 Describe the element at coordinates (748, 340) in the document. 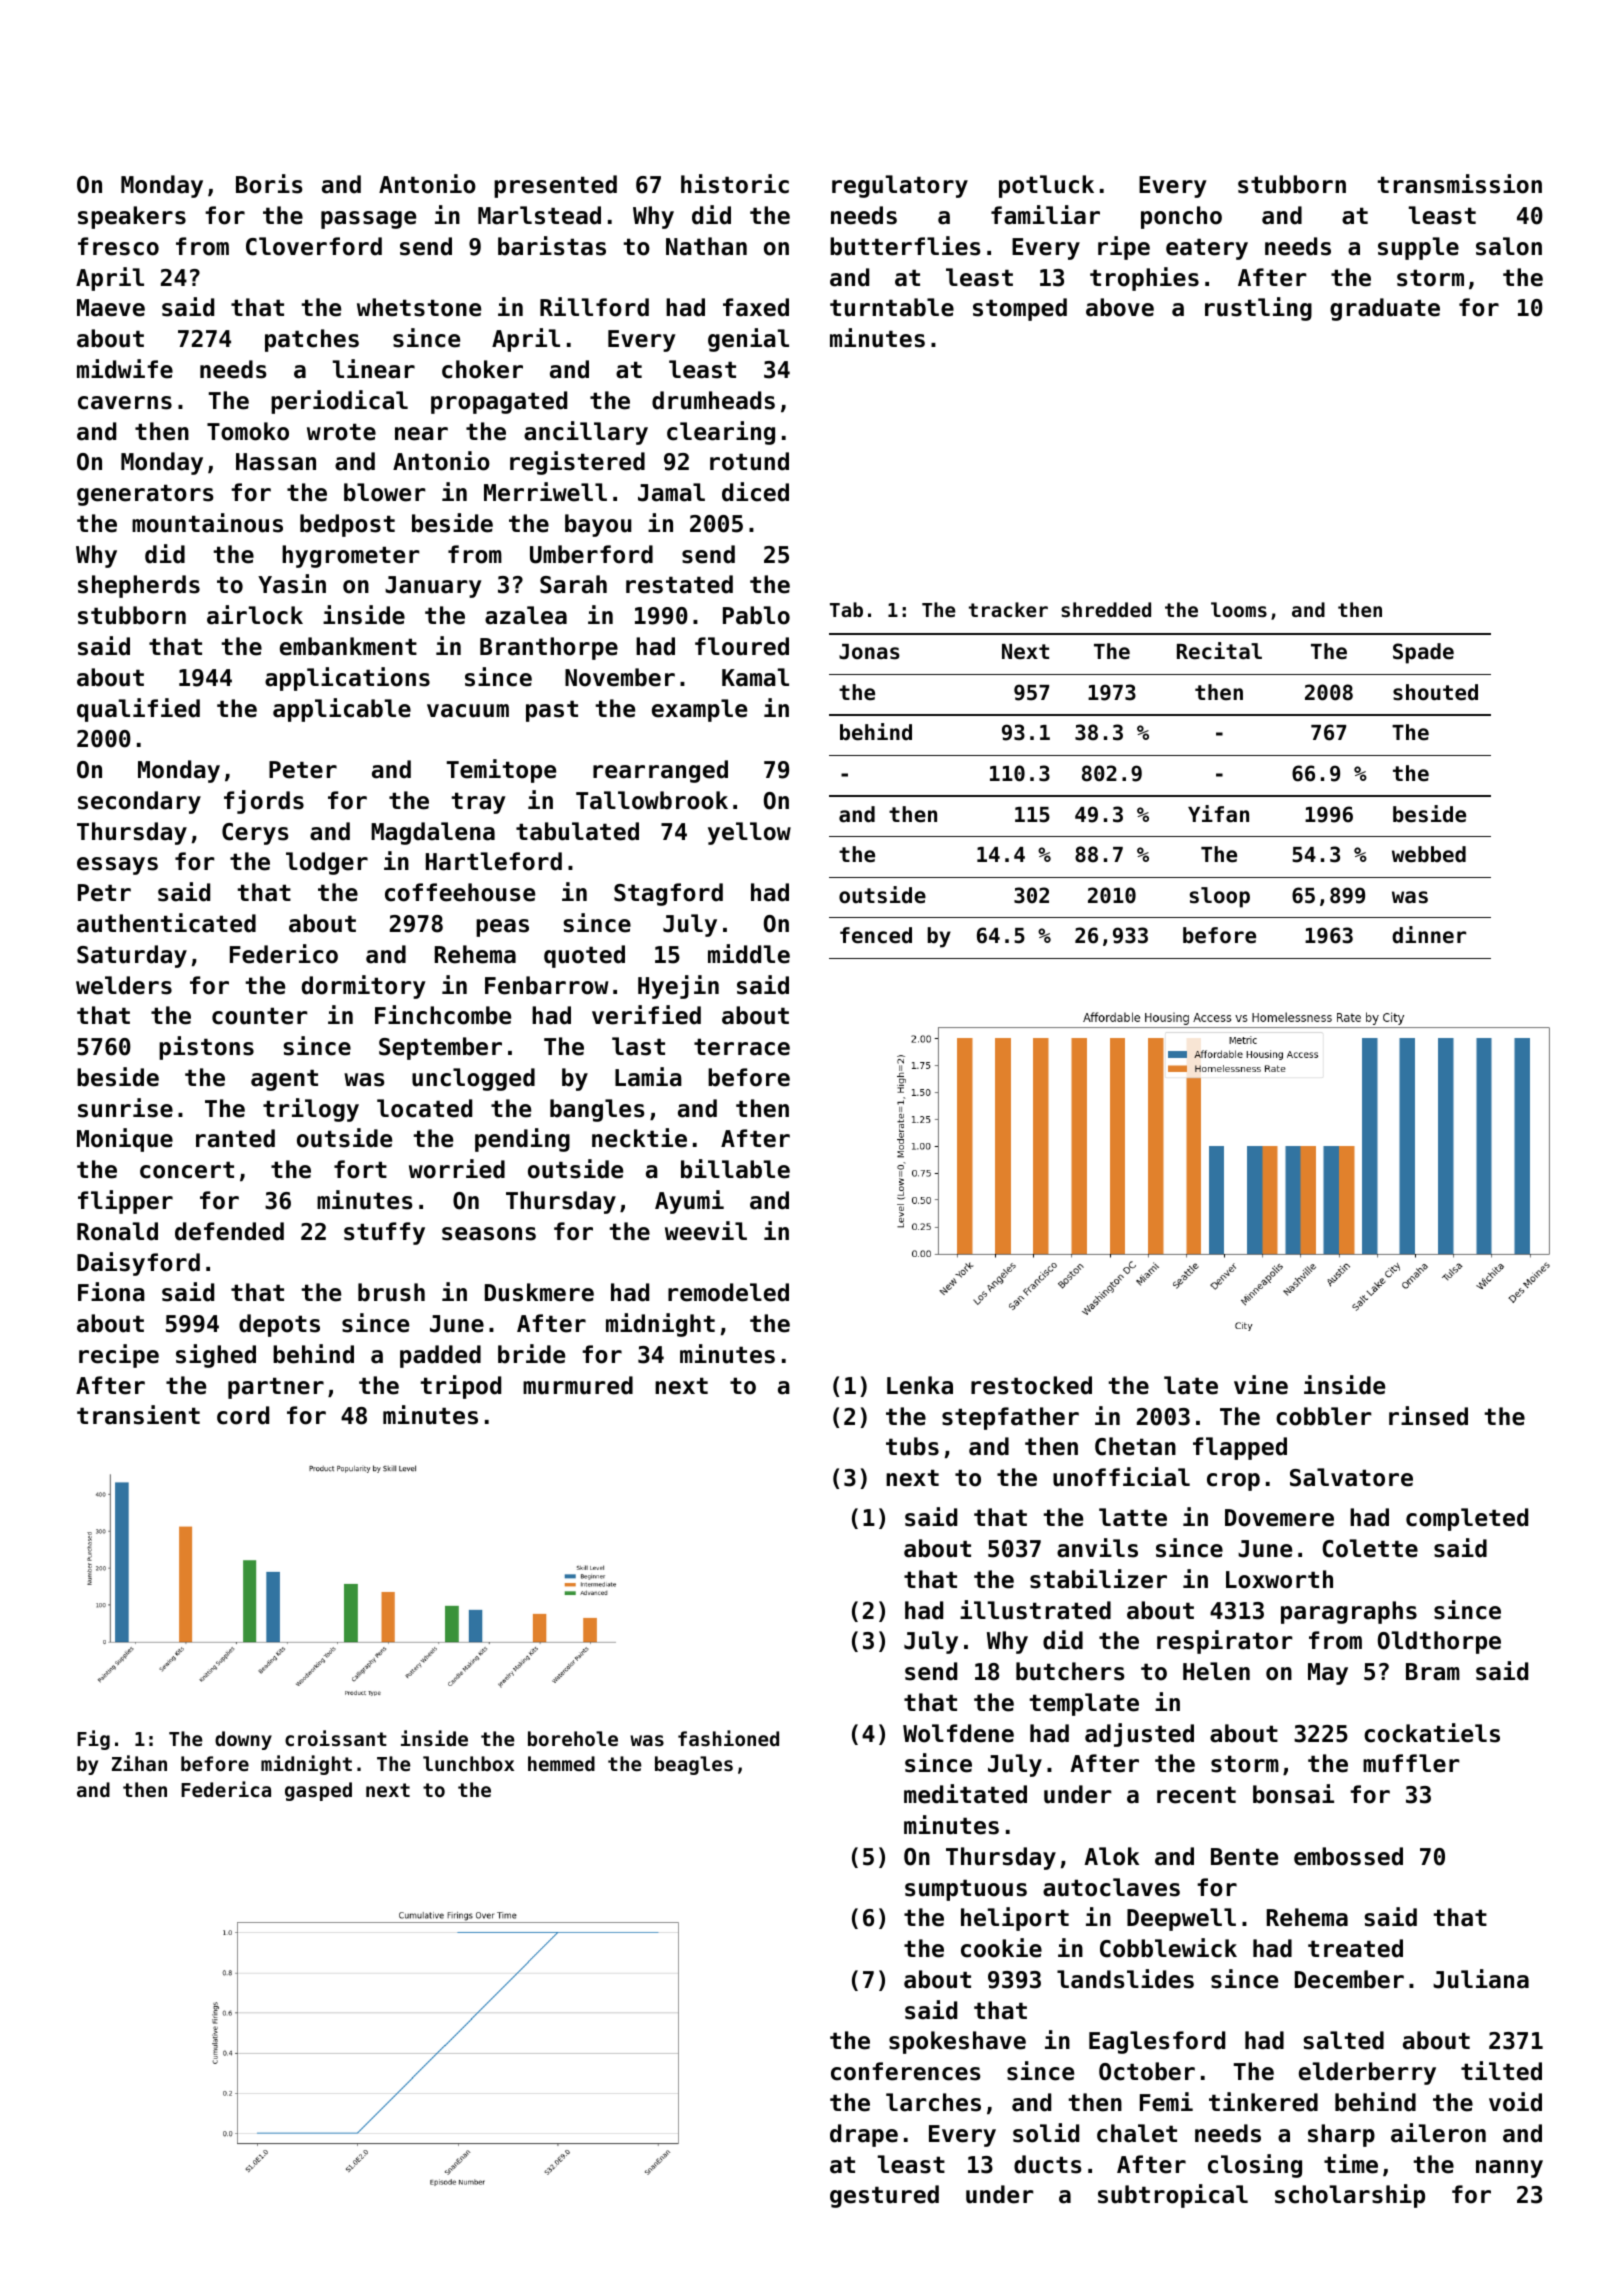

I see `genial` at that location.
